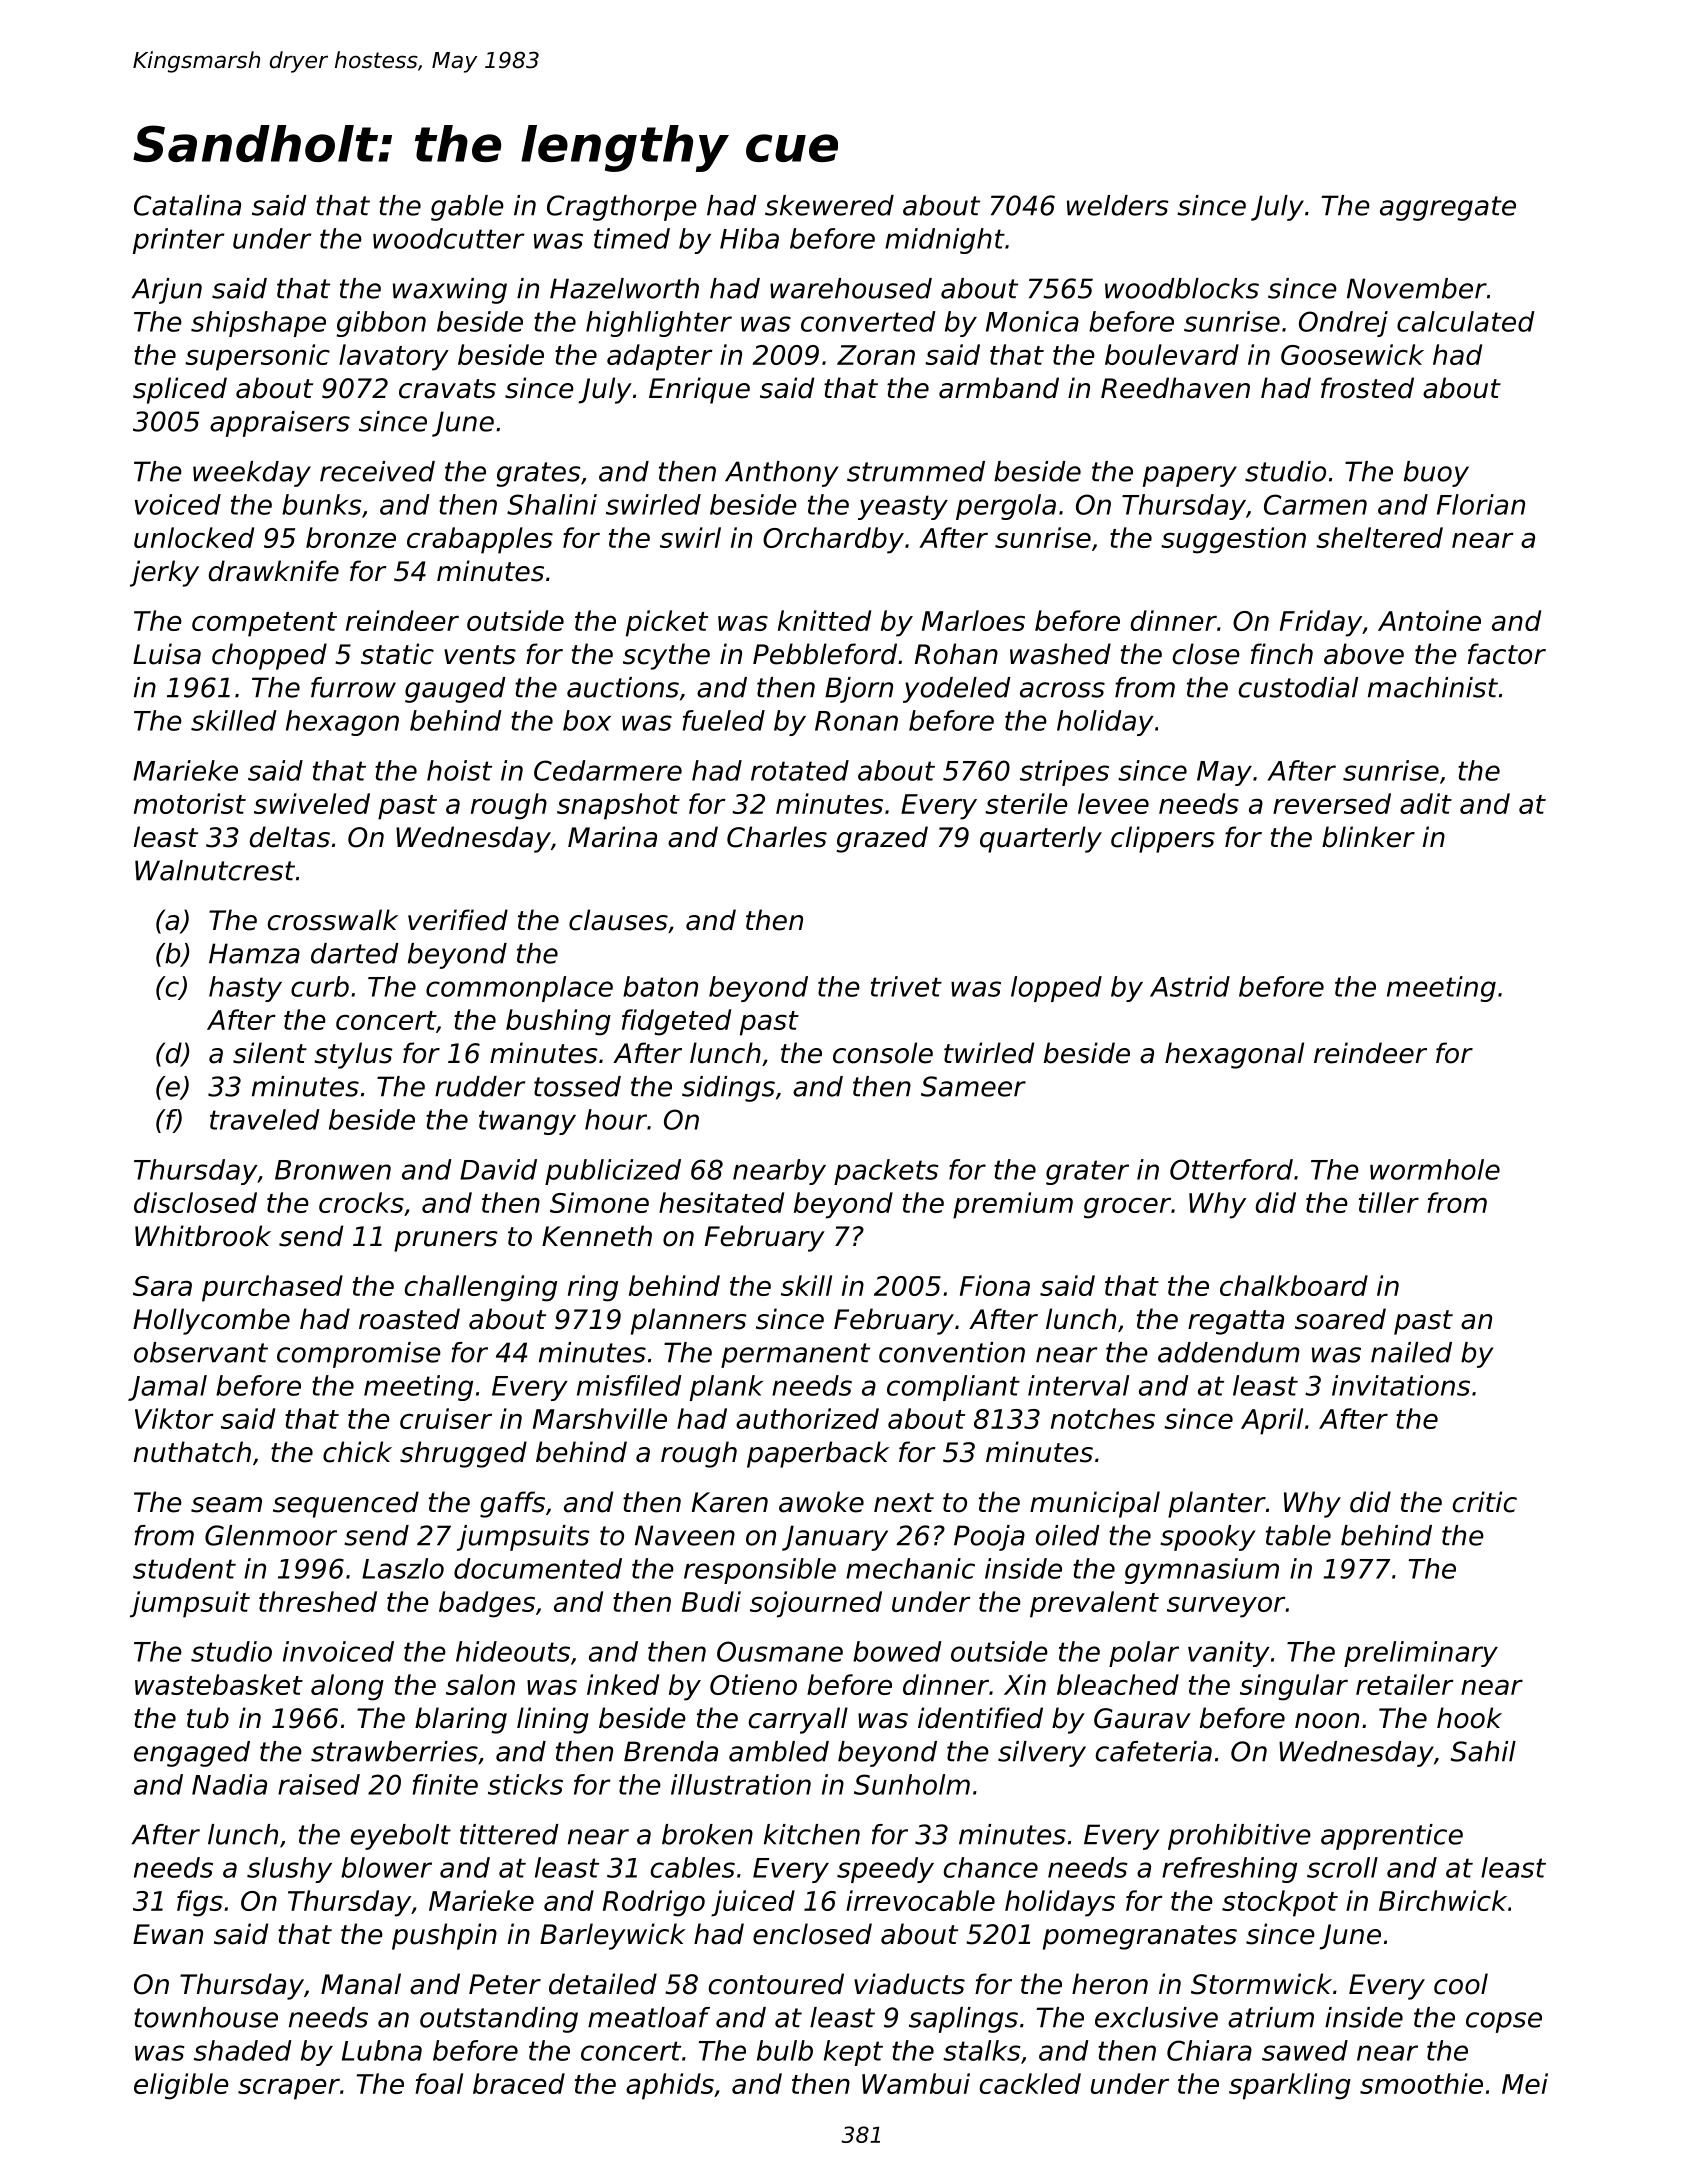  Describe the element at coordinates (201, 1352) in the page. I see `observant` at that location.
